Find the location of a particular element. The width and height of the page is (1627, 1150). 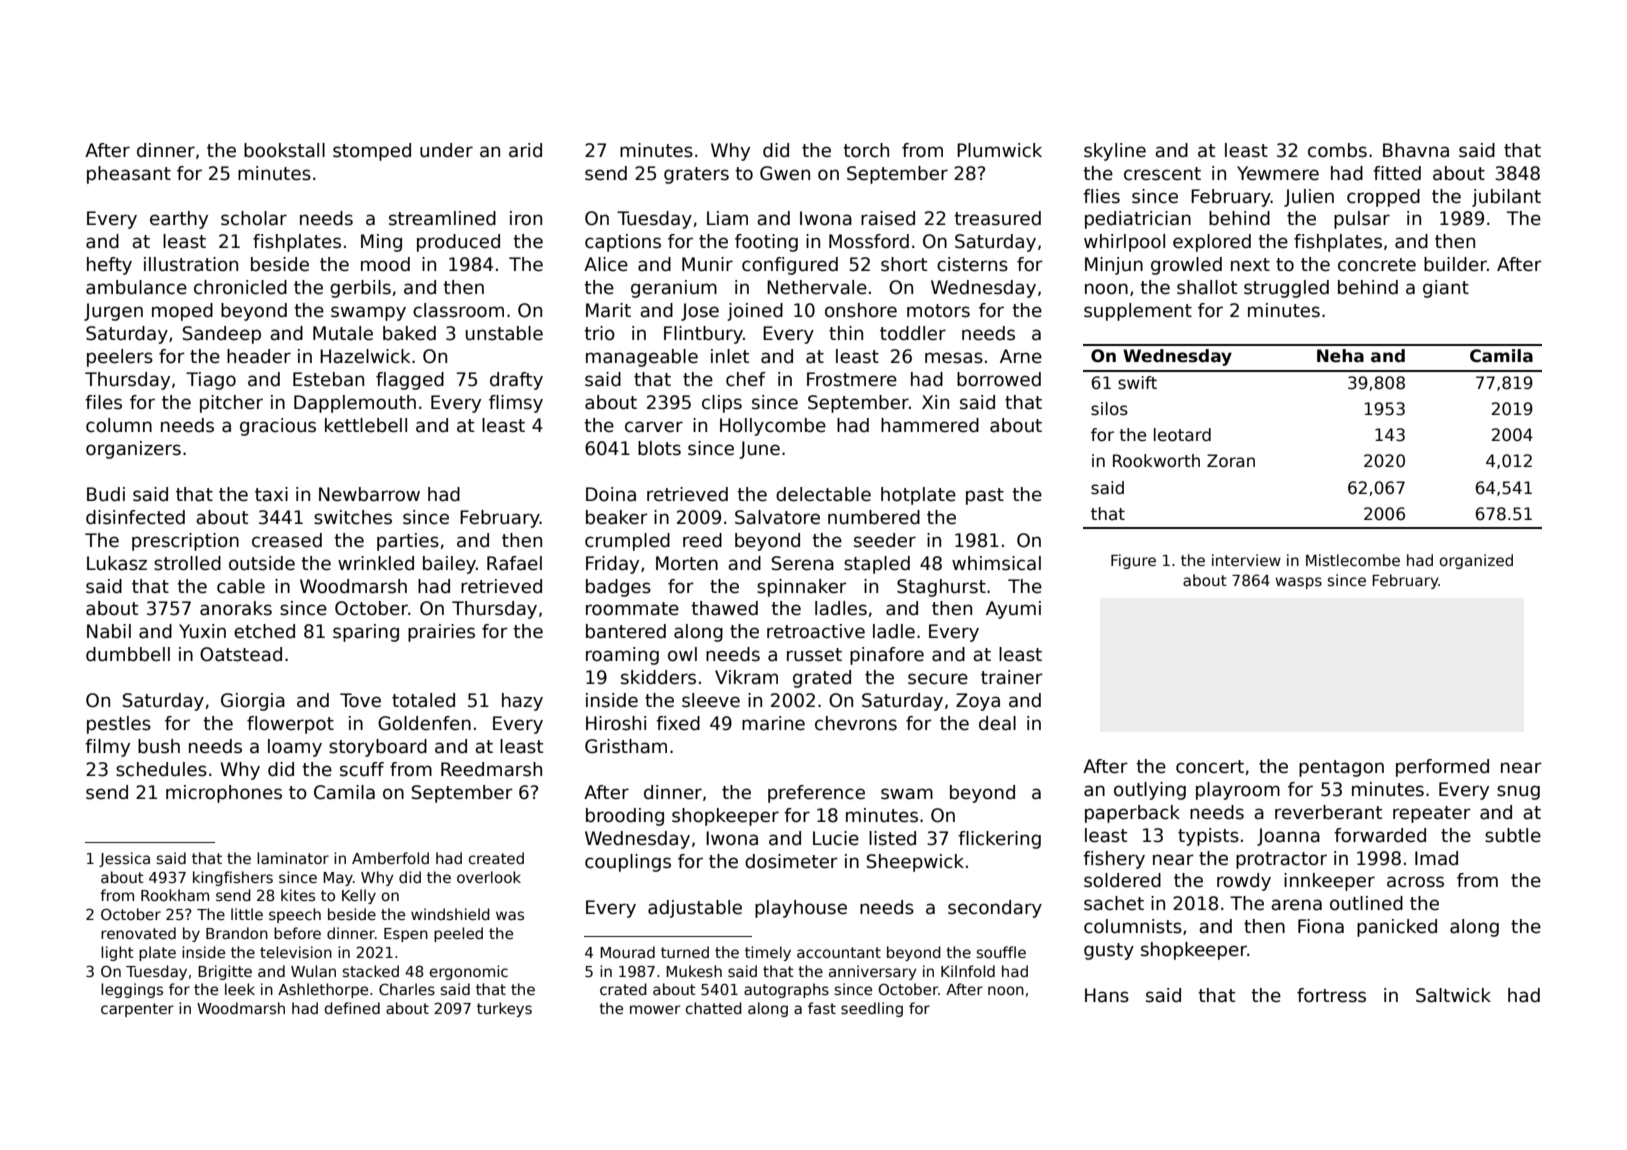

jubilant is located at coordinates (1506, 198).
